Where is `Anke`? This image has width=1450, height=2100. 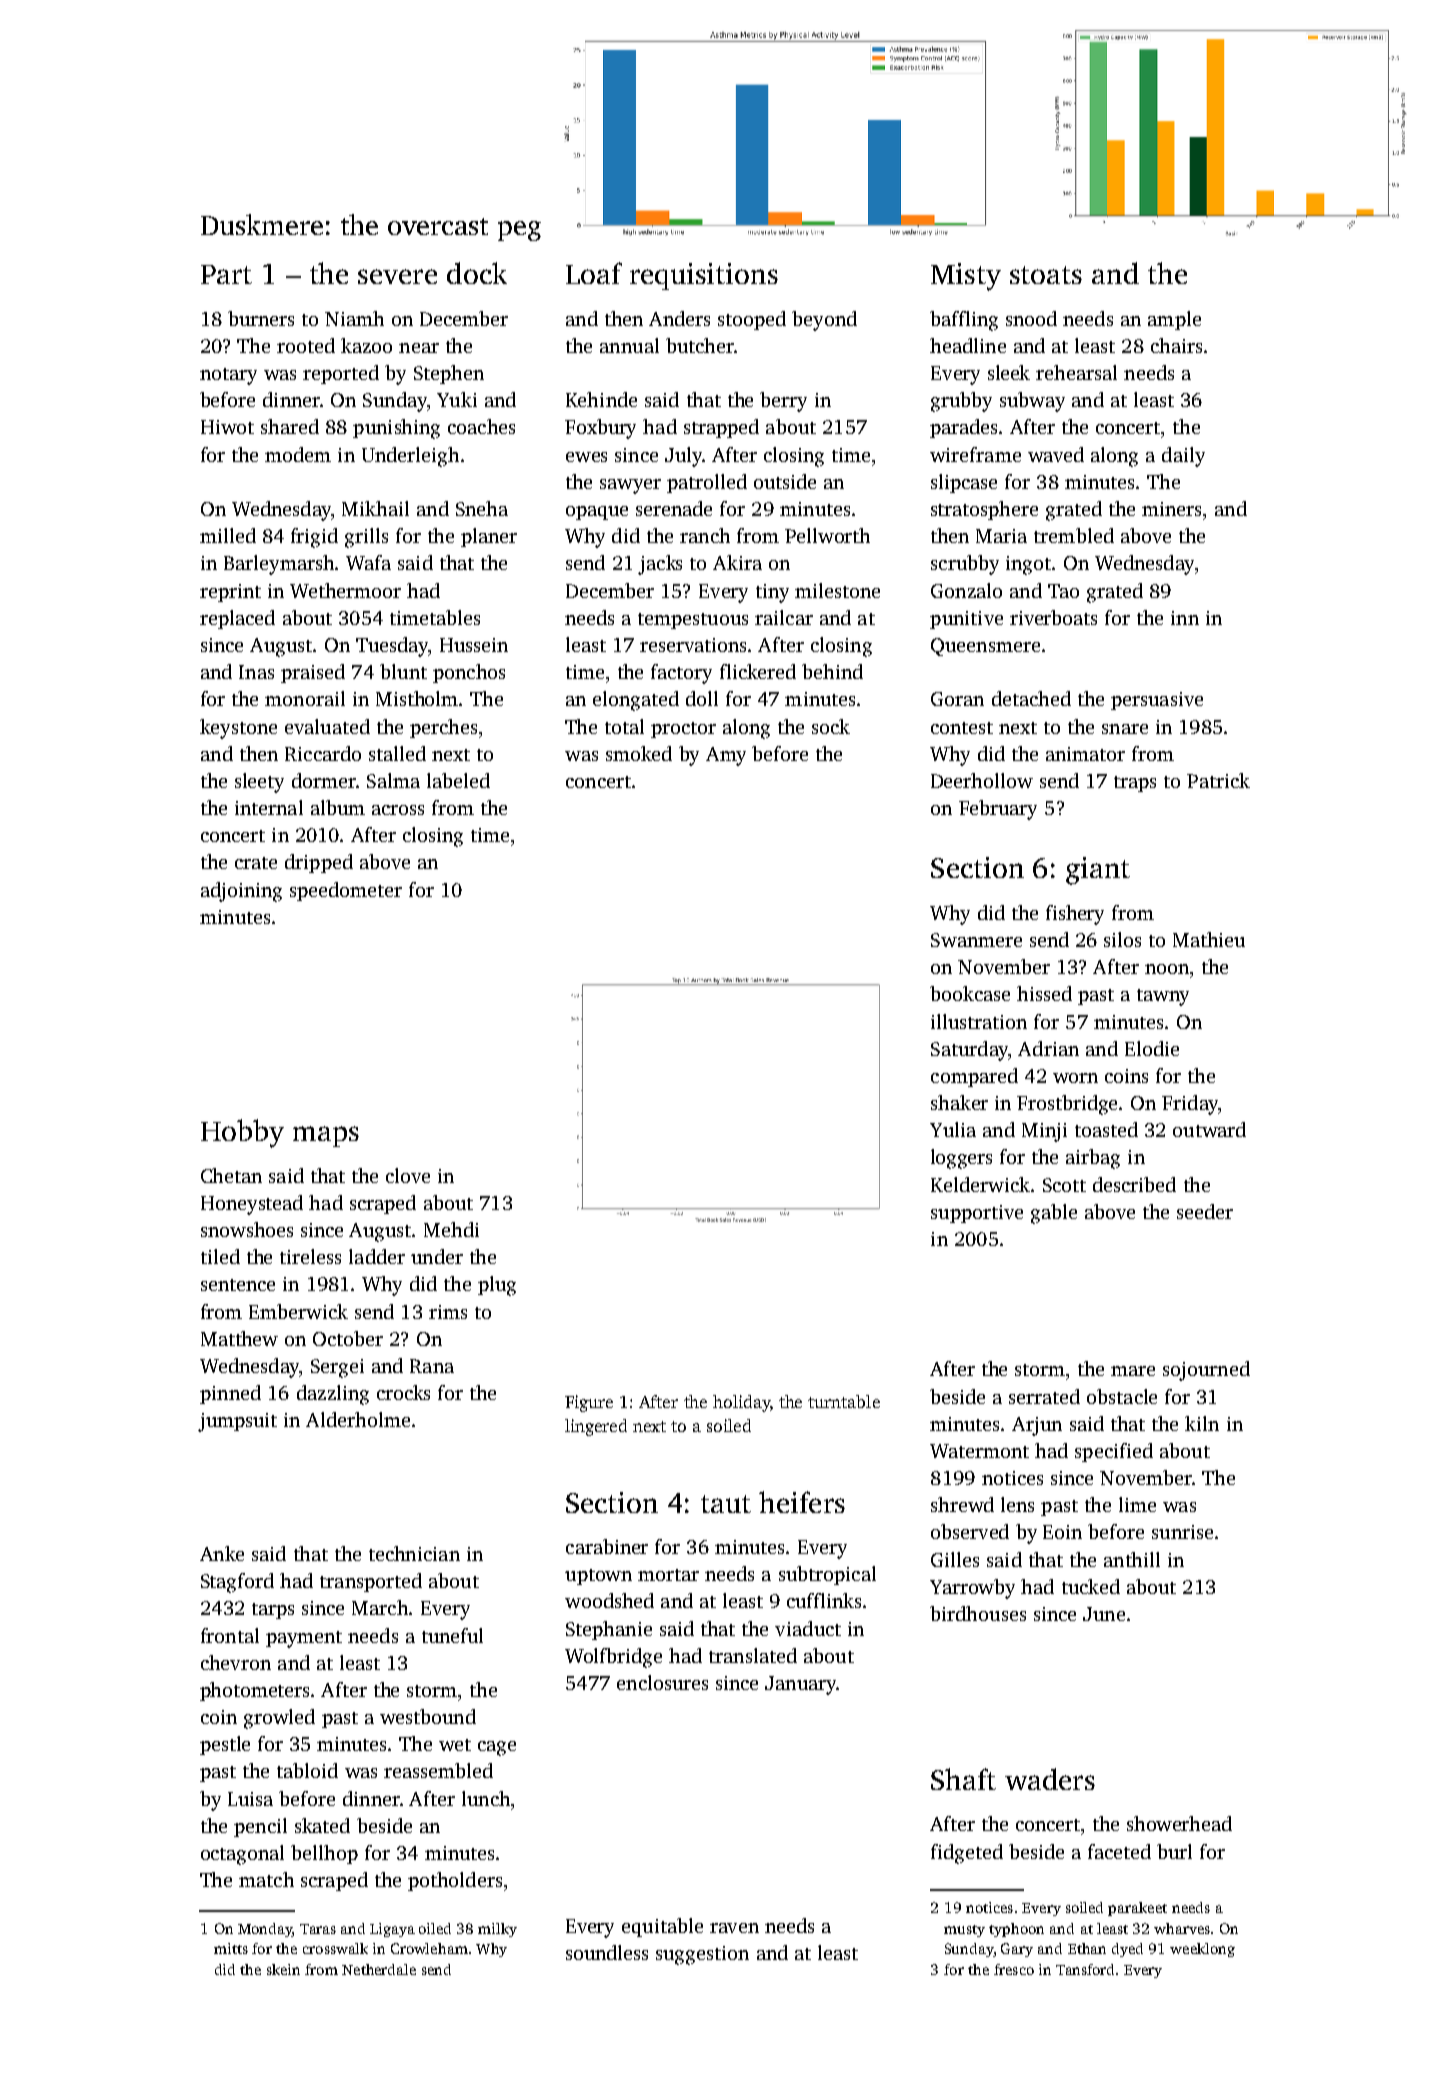
Anke is located at coordinates (222, 1553).
